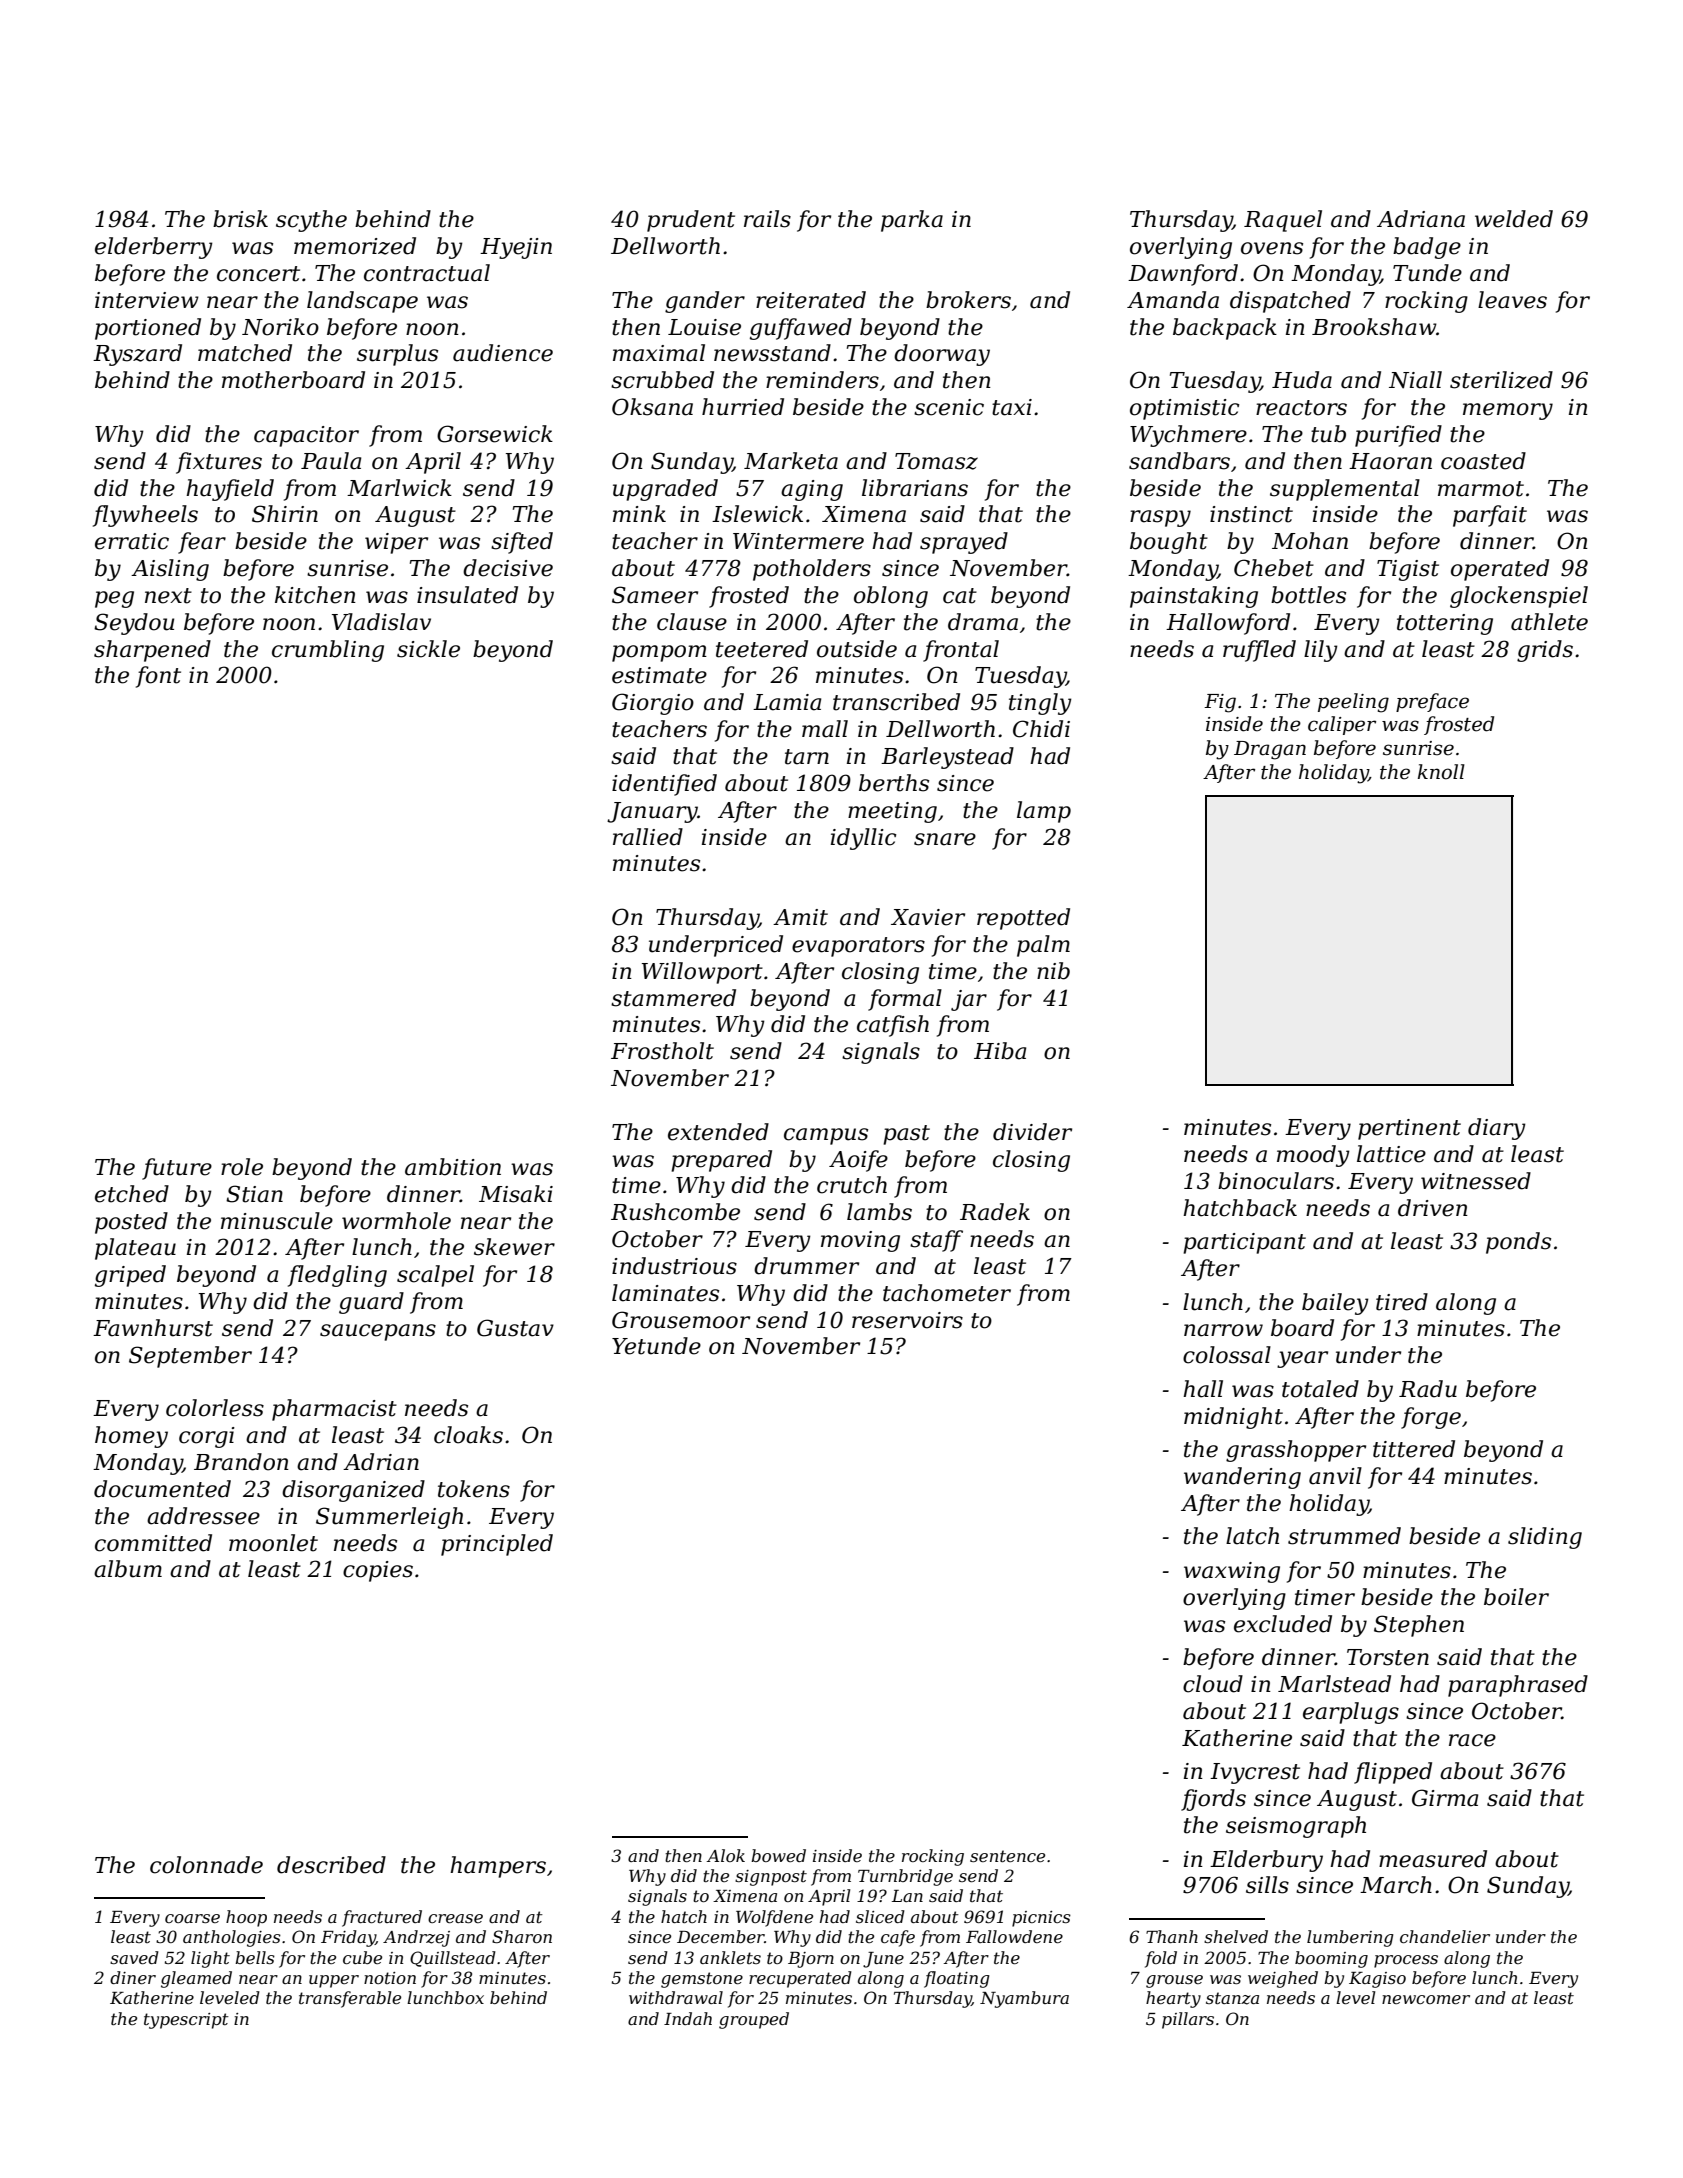  I want to click on crease, so click(455, 1918).
